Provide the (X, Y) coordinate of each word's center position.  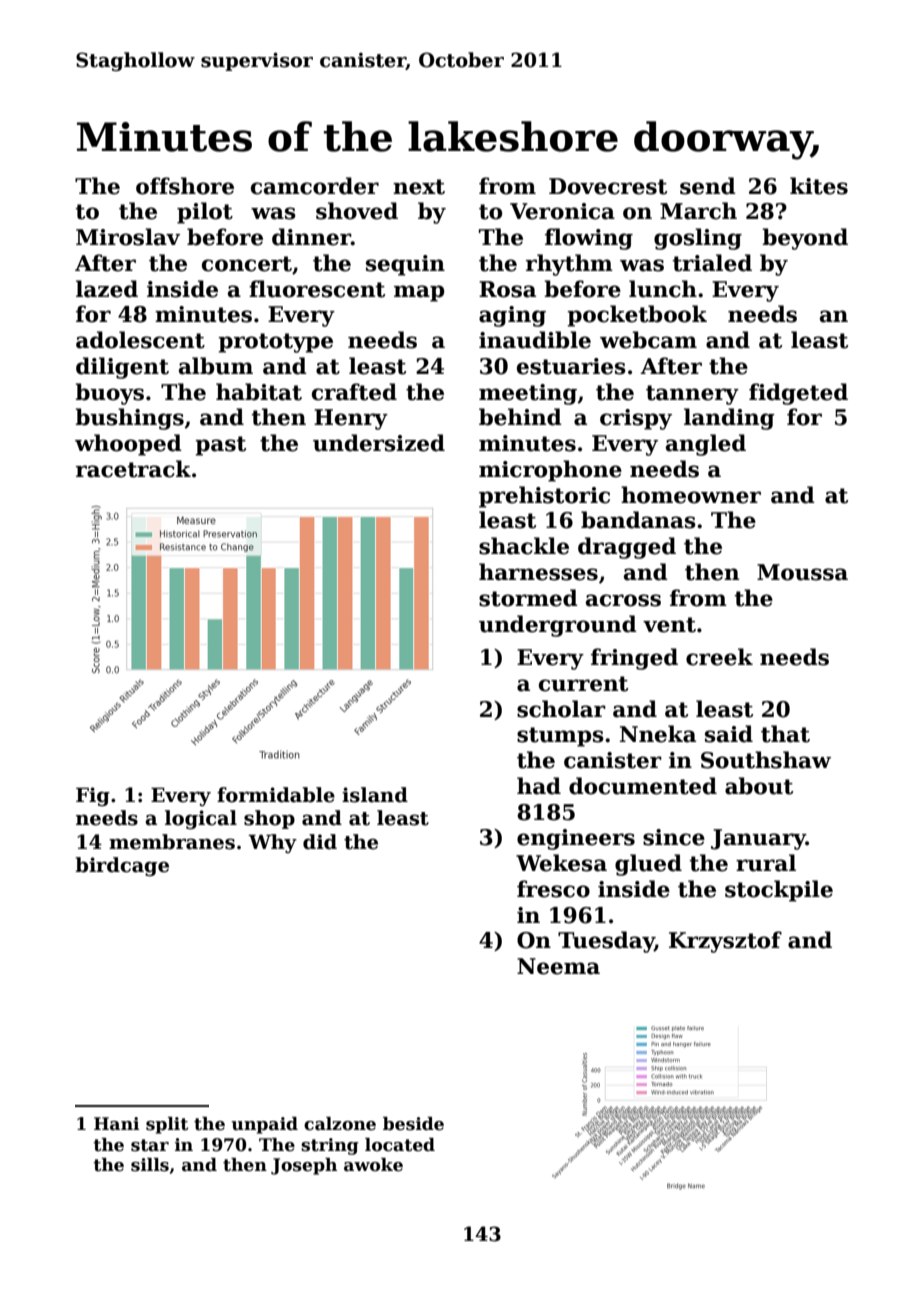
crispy (636, 419)
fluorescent (317, 289)
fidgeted (798, 394)
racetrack (133, 469)
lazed (107, 289)
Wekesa (561, 863)
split (167, 1125)
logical (201, 819)
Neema (558, 966)
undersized (379, 443)
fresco (553, 889)
